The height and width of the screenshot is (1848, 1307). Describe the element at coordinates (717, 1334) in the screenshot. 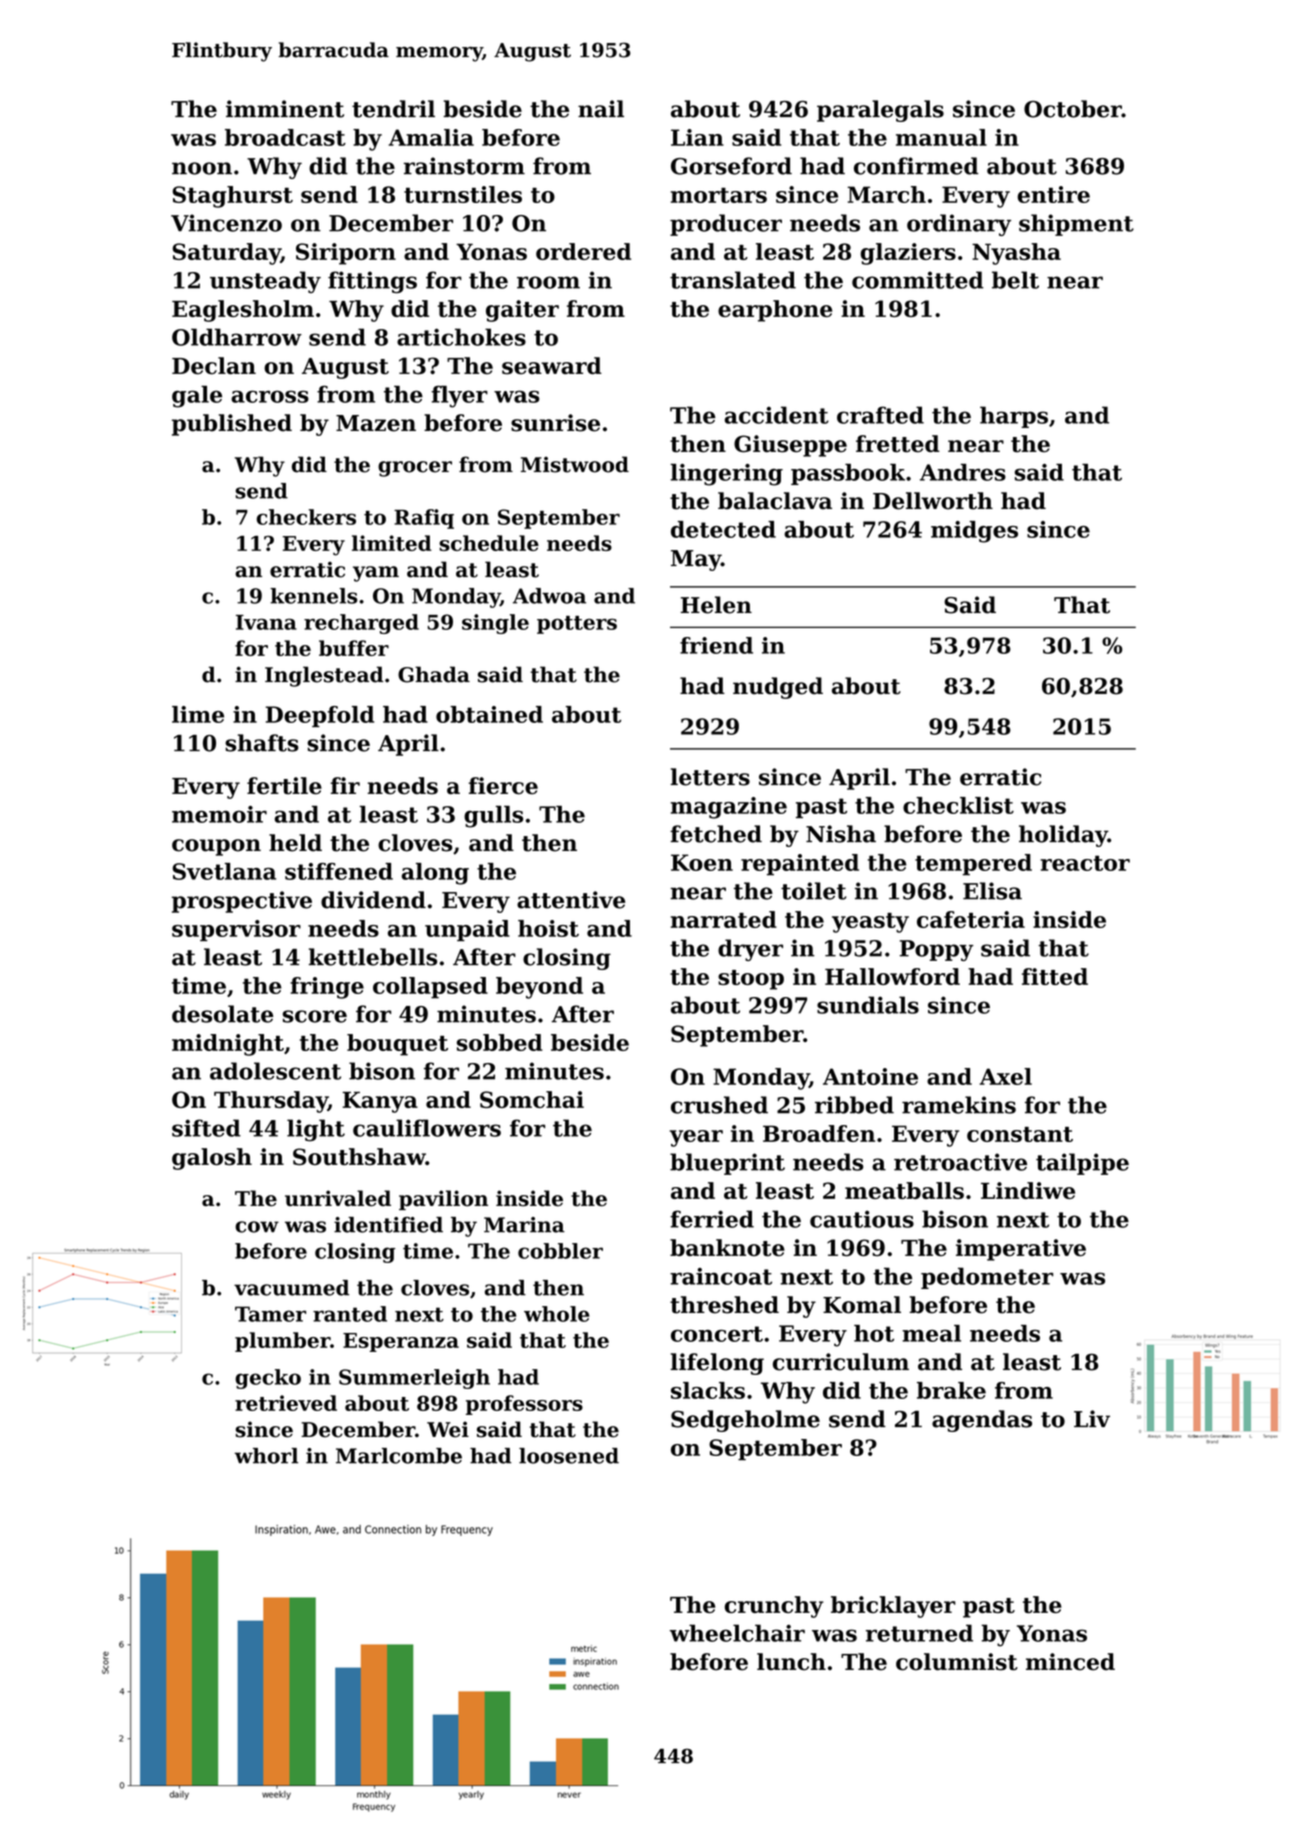

I see `concert` at that location.
